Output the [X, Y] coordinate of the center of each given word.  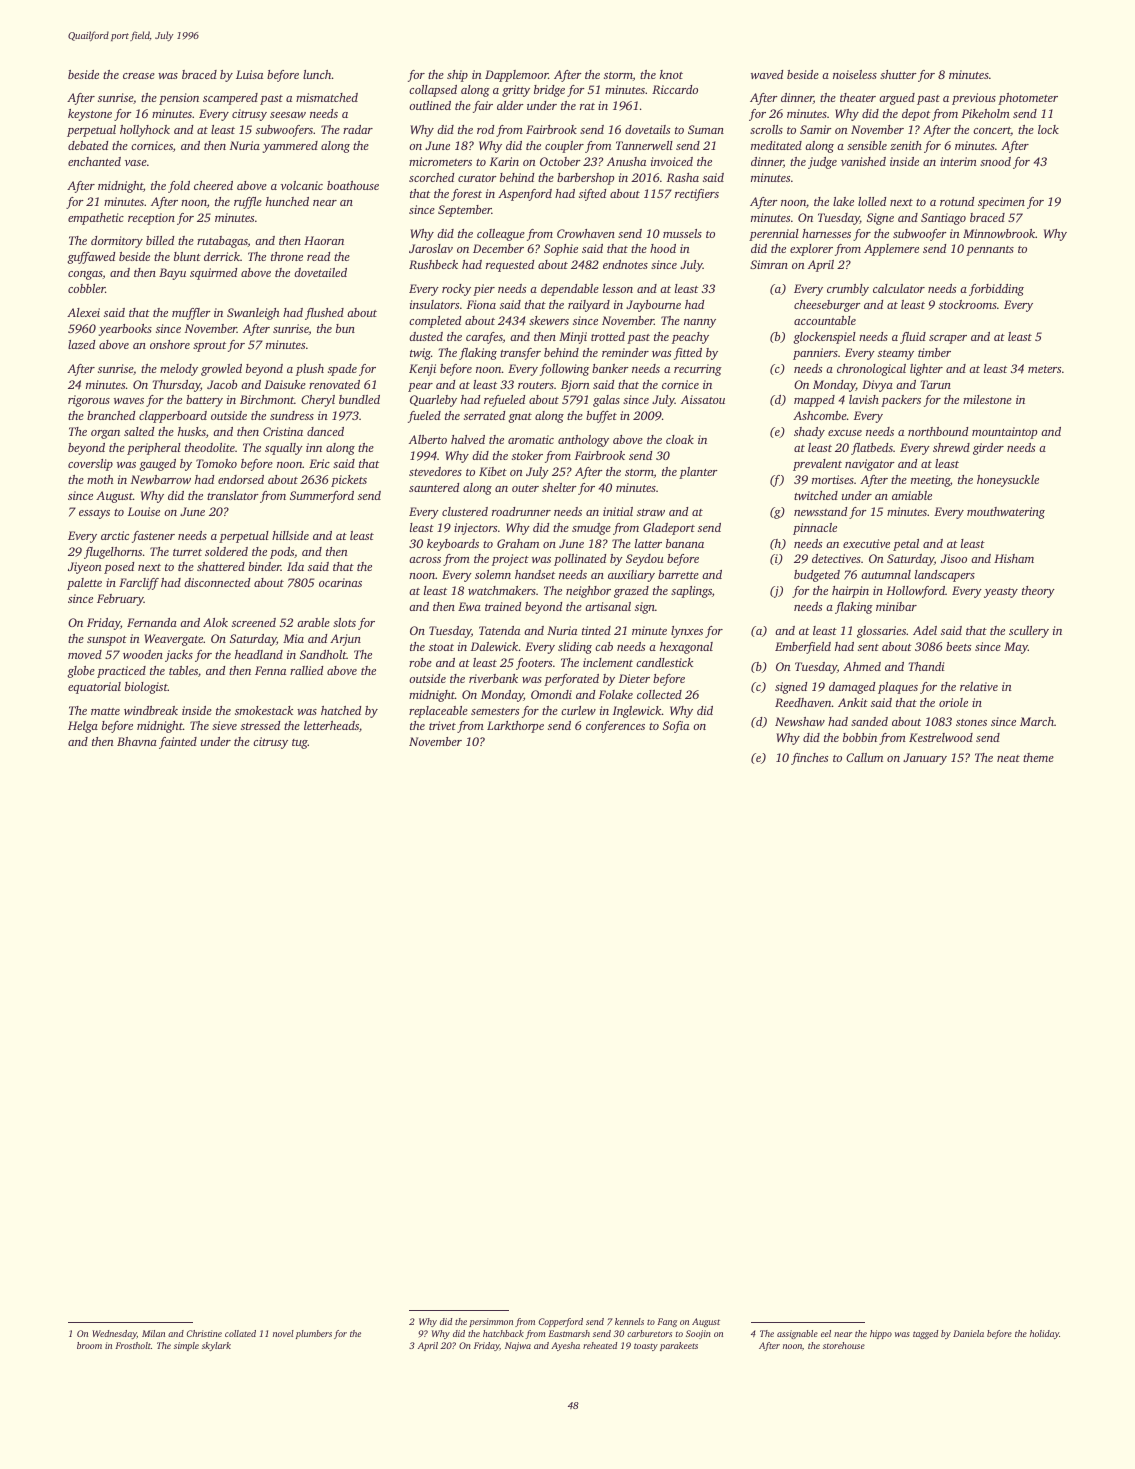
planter [698, 473]
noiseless [855, 74]
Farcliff [139, 584]
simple [186, 1346]
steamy [896, 355]
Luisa [249, 74]
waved [767, 74]
